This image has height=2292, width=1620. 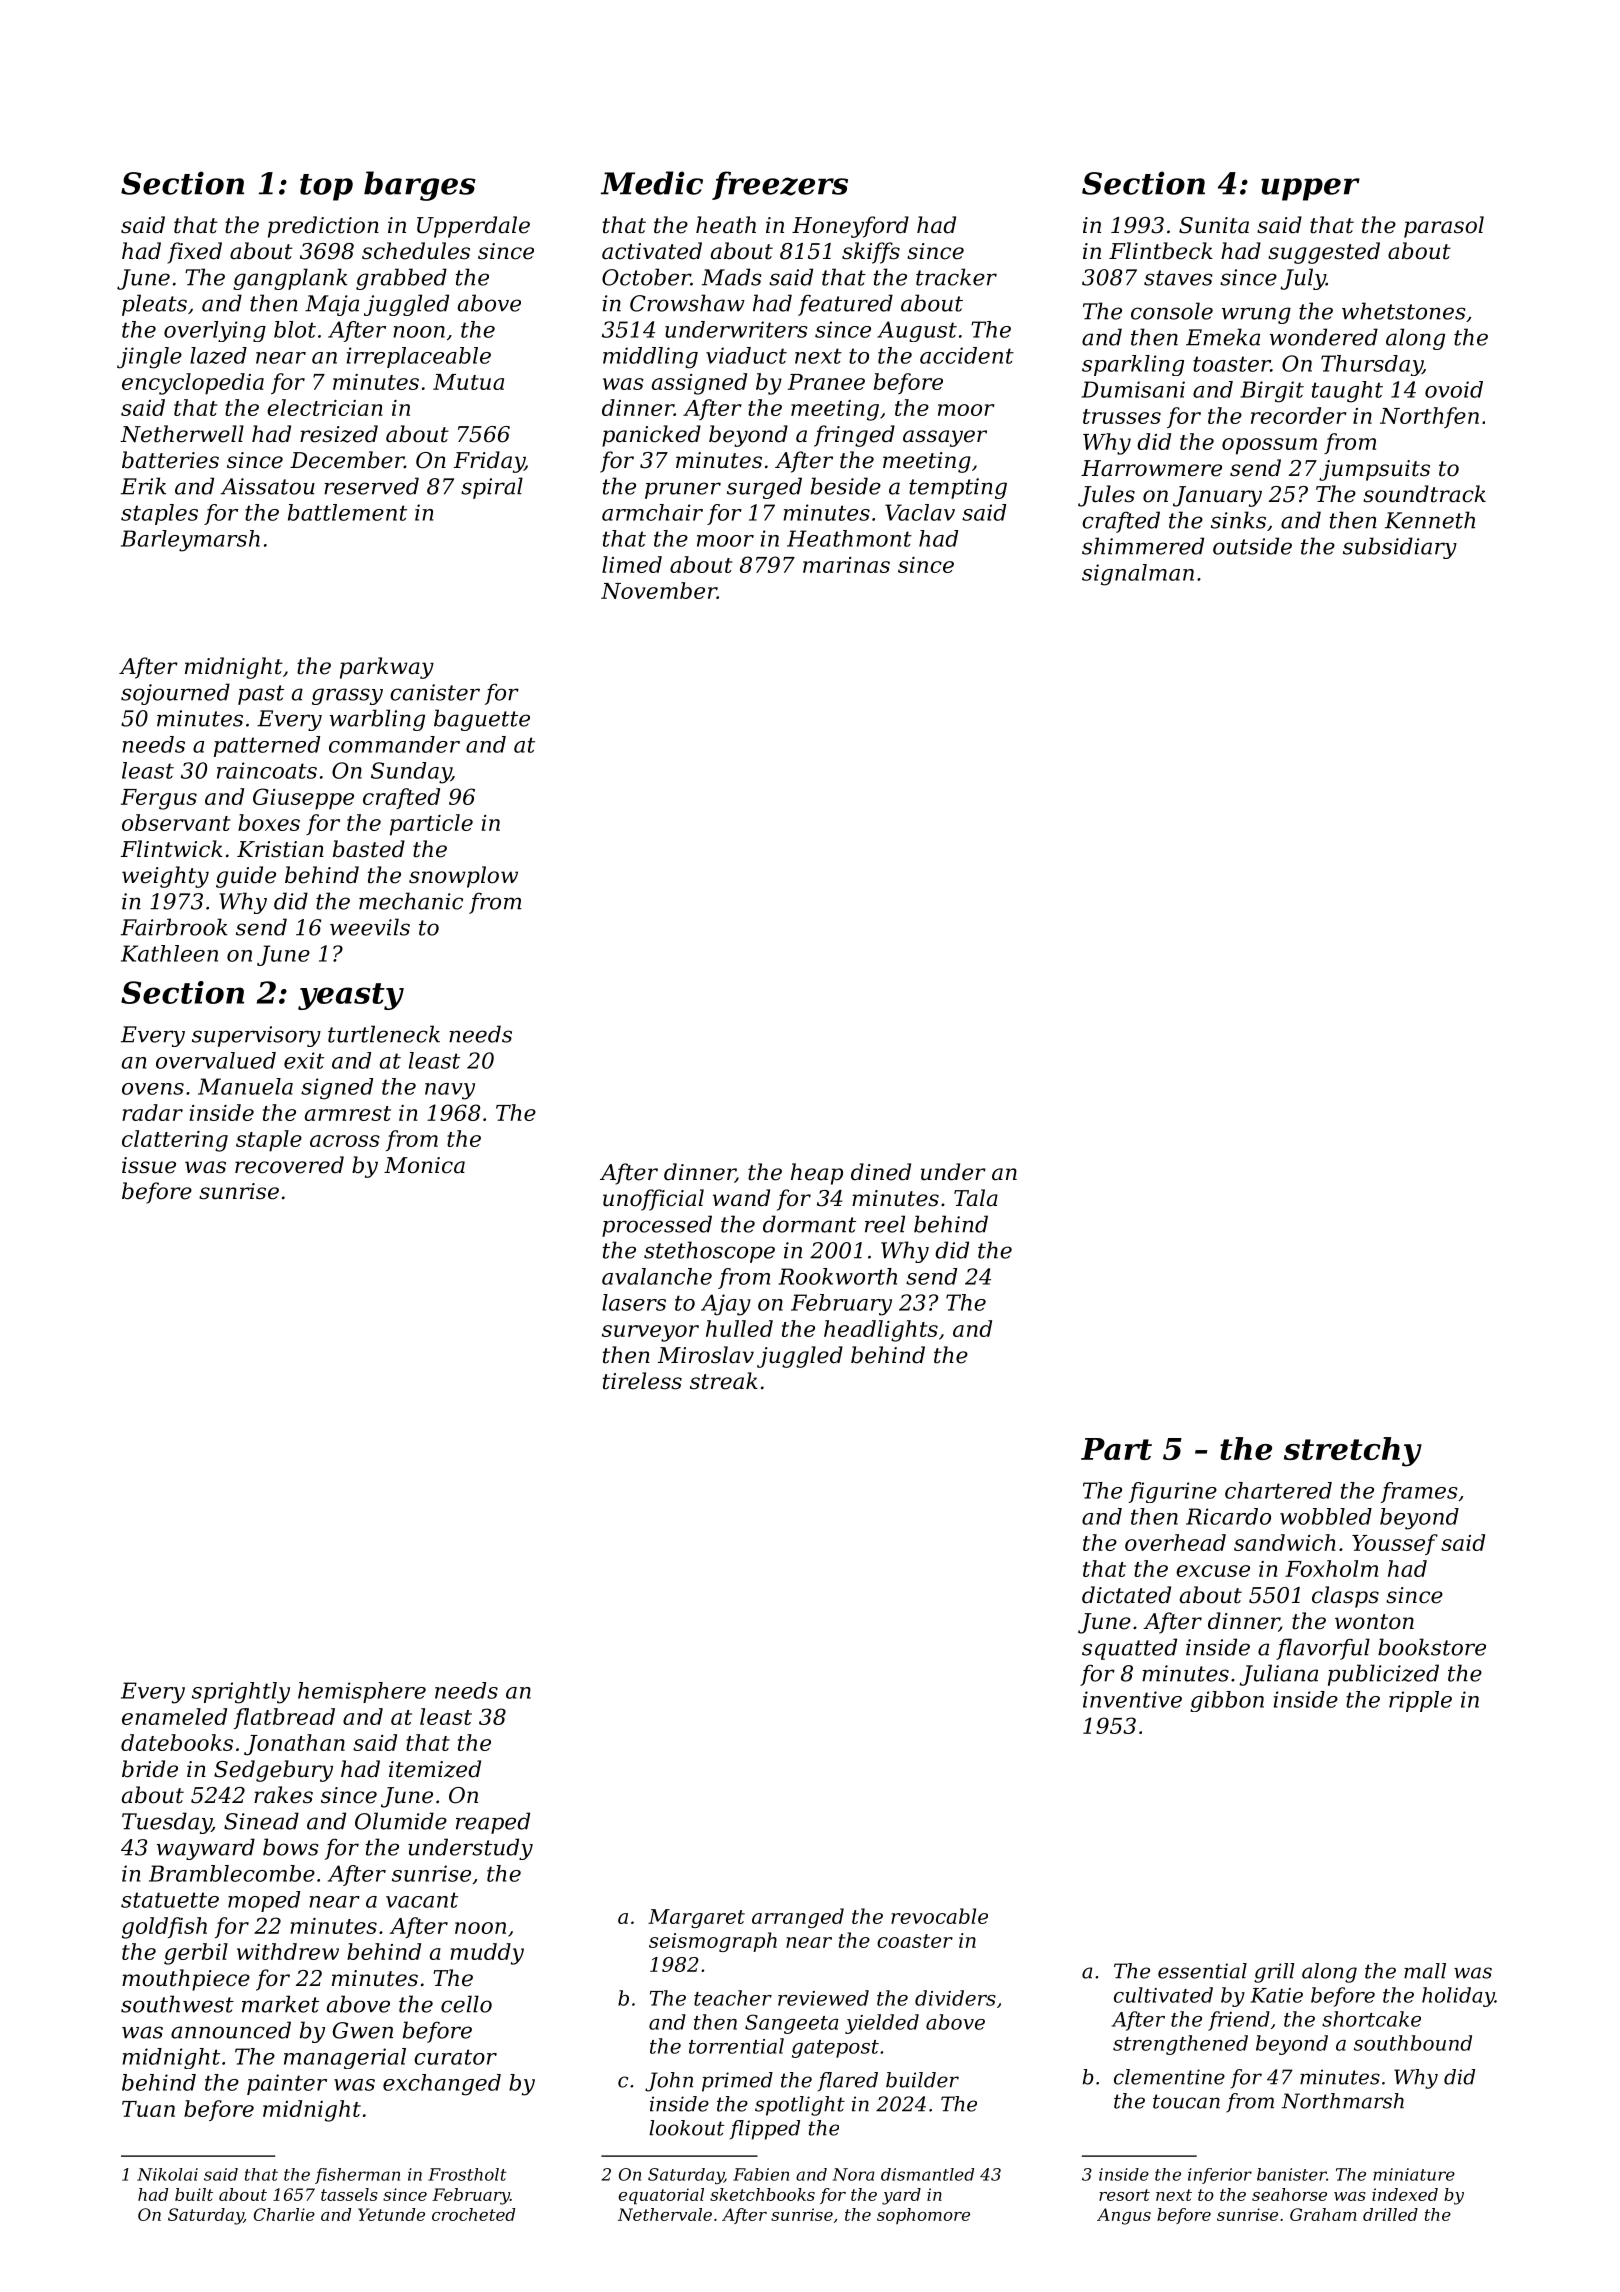 I want to click on managerial, so click(x=345, y=2058).
